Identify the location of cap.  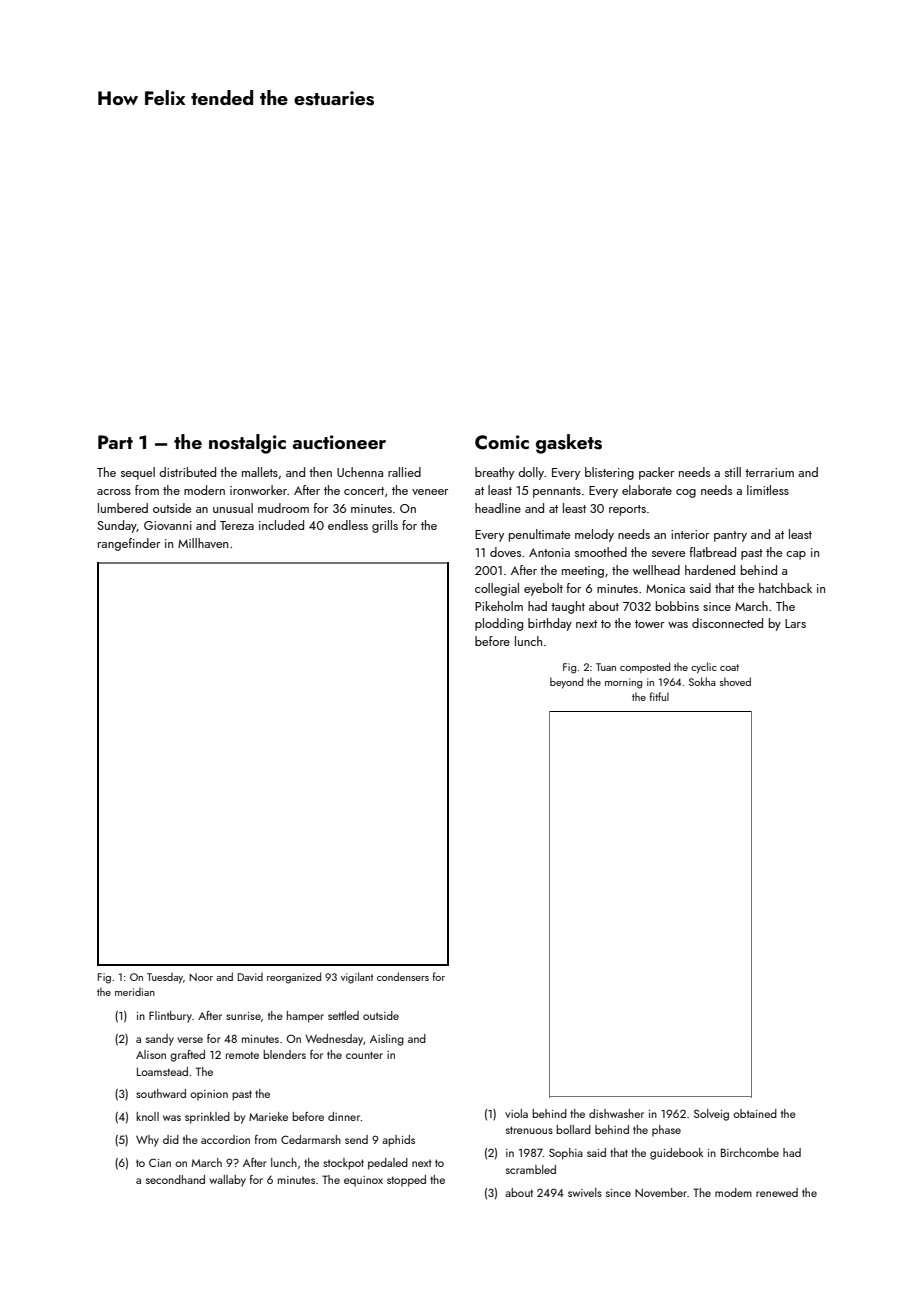
(796, 555).
